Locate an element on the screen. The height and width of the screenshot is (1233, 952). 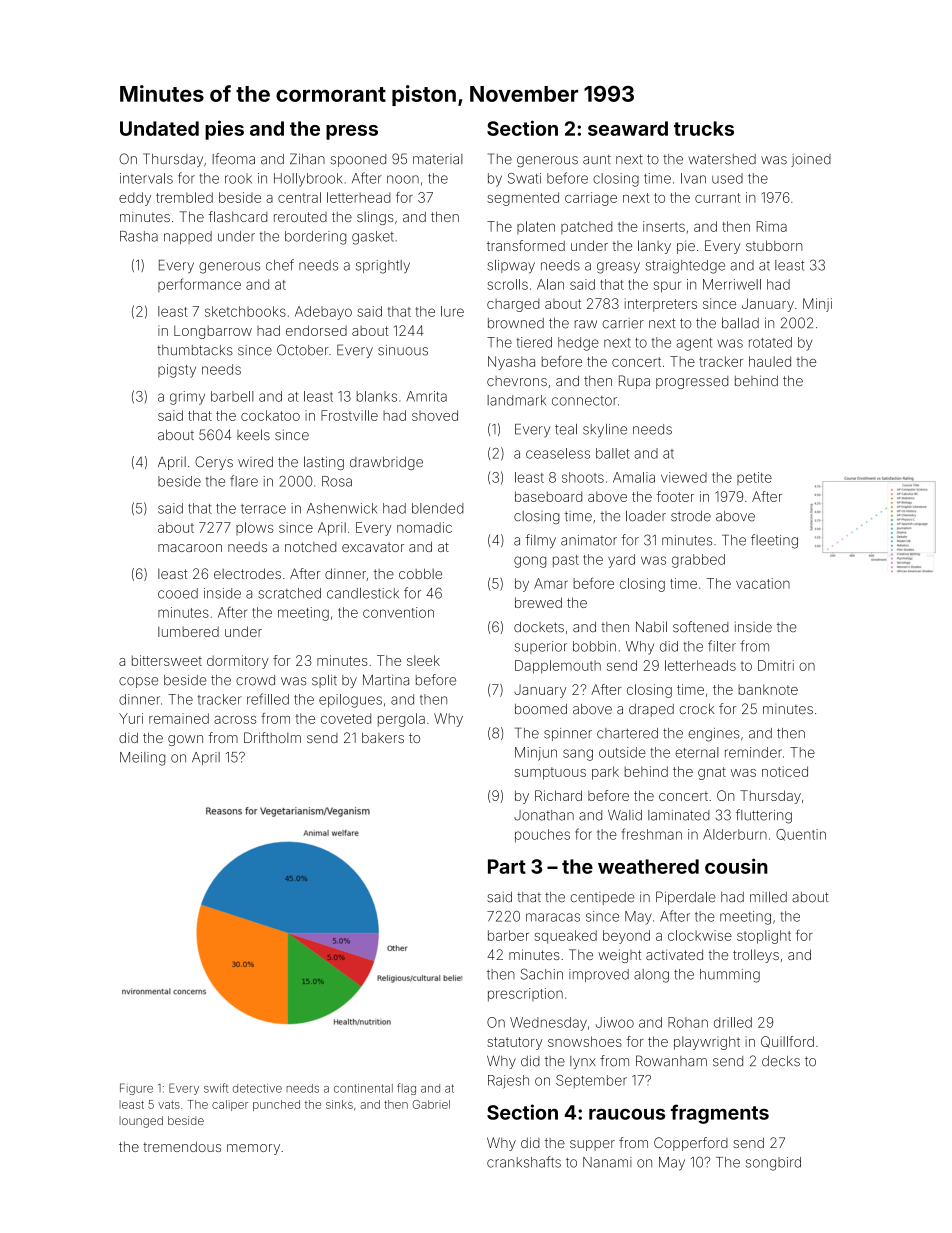
bobbin is located at coordinates (594, 646).
